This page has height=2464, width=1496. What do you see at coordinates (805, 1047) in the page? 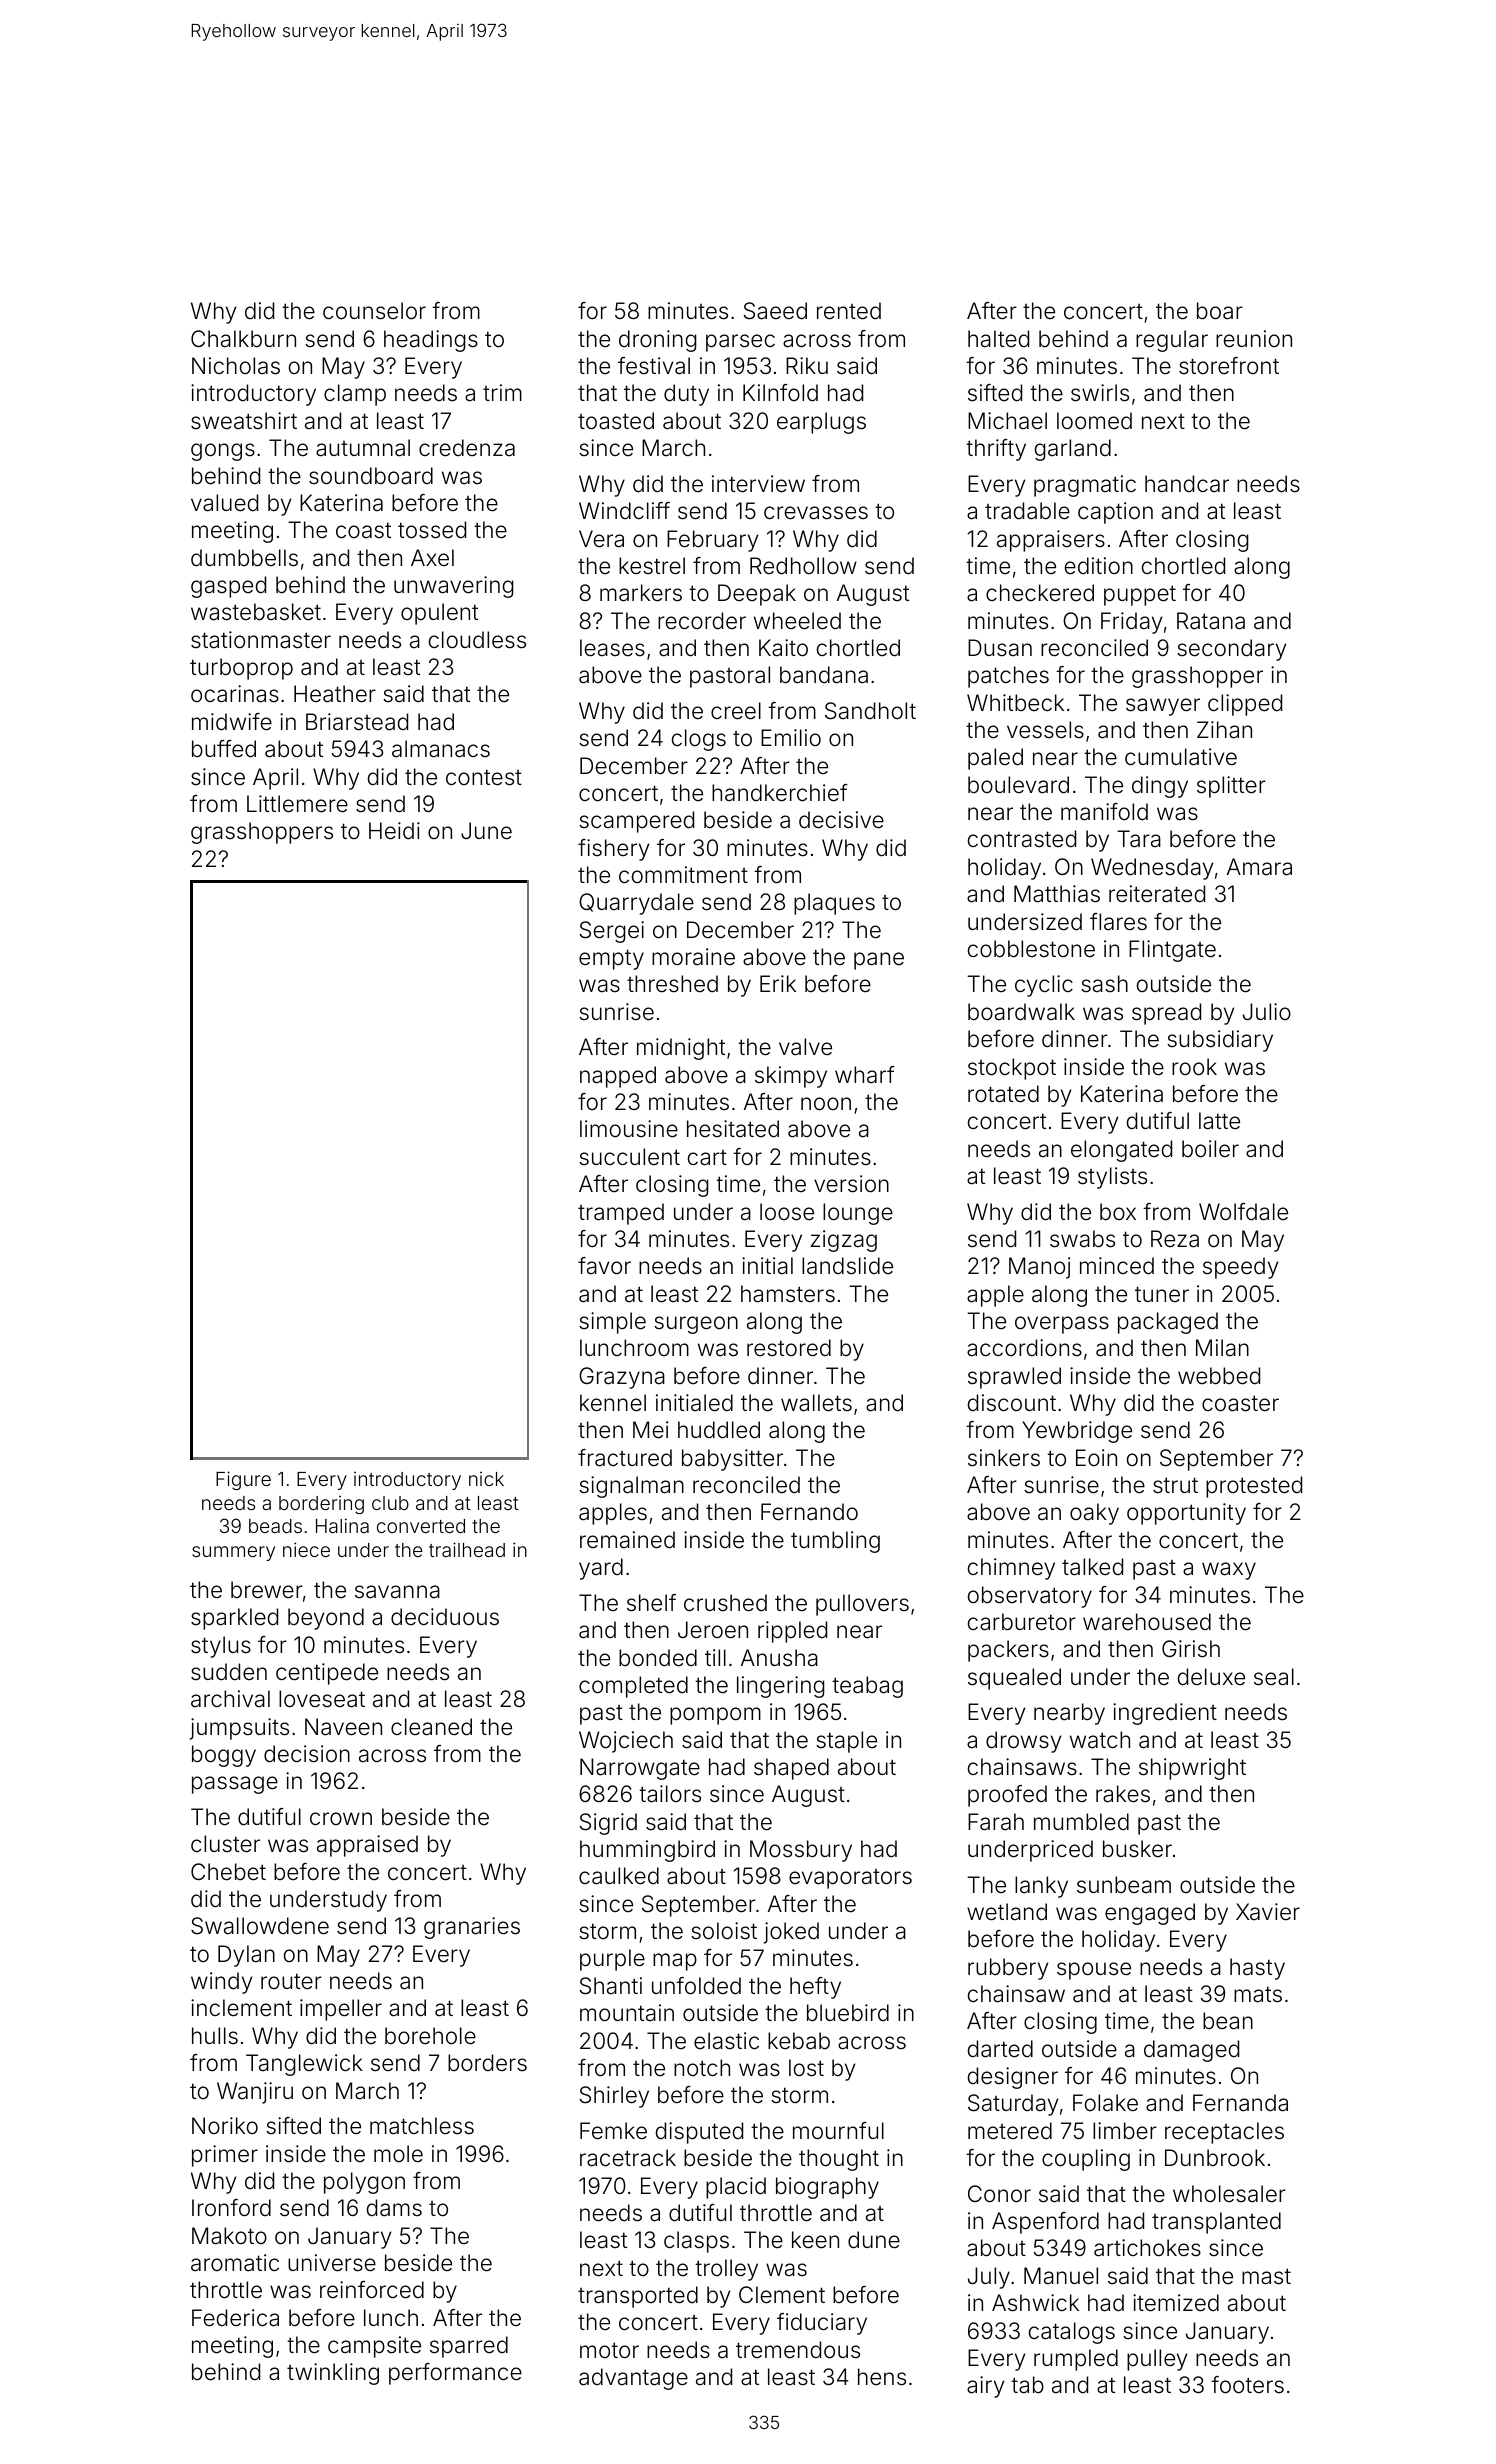
I see `valve` at bounding box center [805, 1047].
